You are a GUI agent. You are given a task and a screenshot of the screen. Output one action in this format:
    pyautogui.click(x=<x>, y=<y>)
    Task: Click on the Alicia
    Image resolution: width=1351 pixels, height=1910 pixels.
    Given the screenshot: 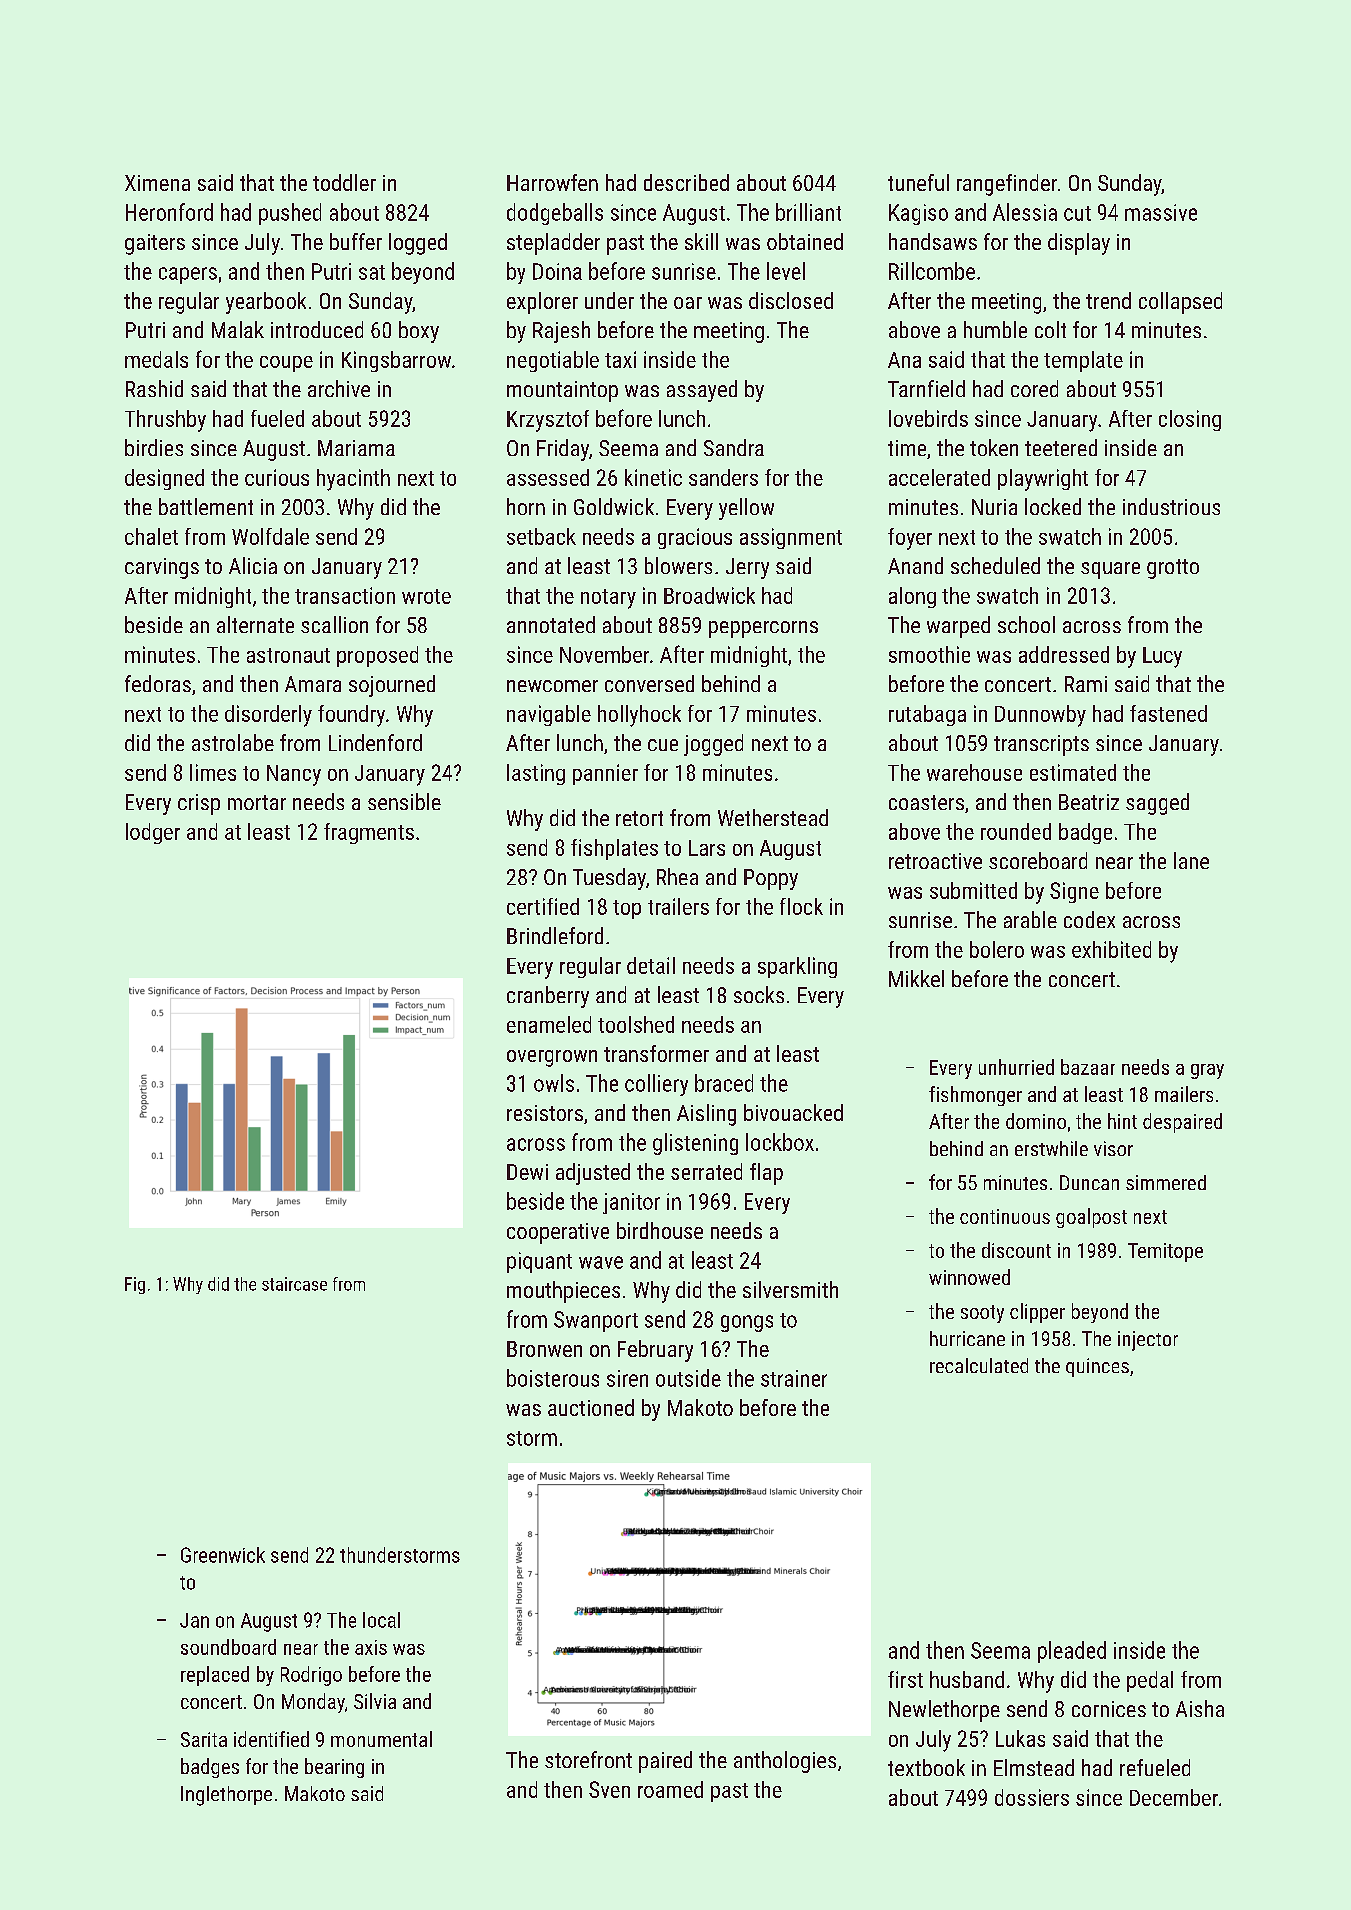 What is the action you would take?
    pyautogui.click(x=253, y=565)
